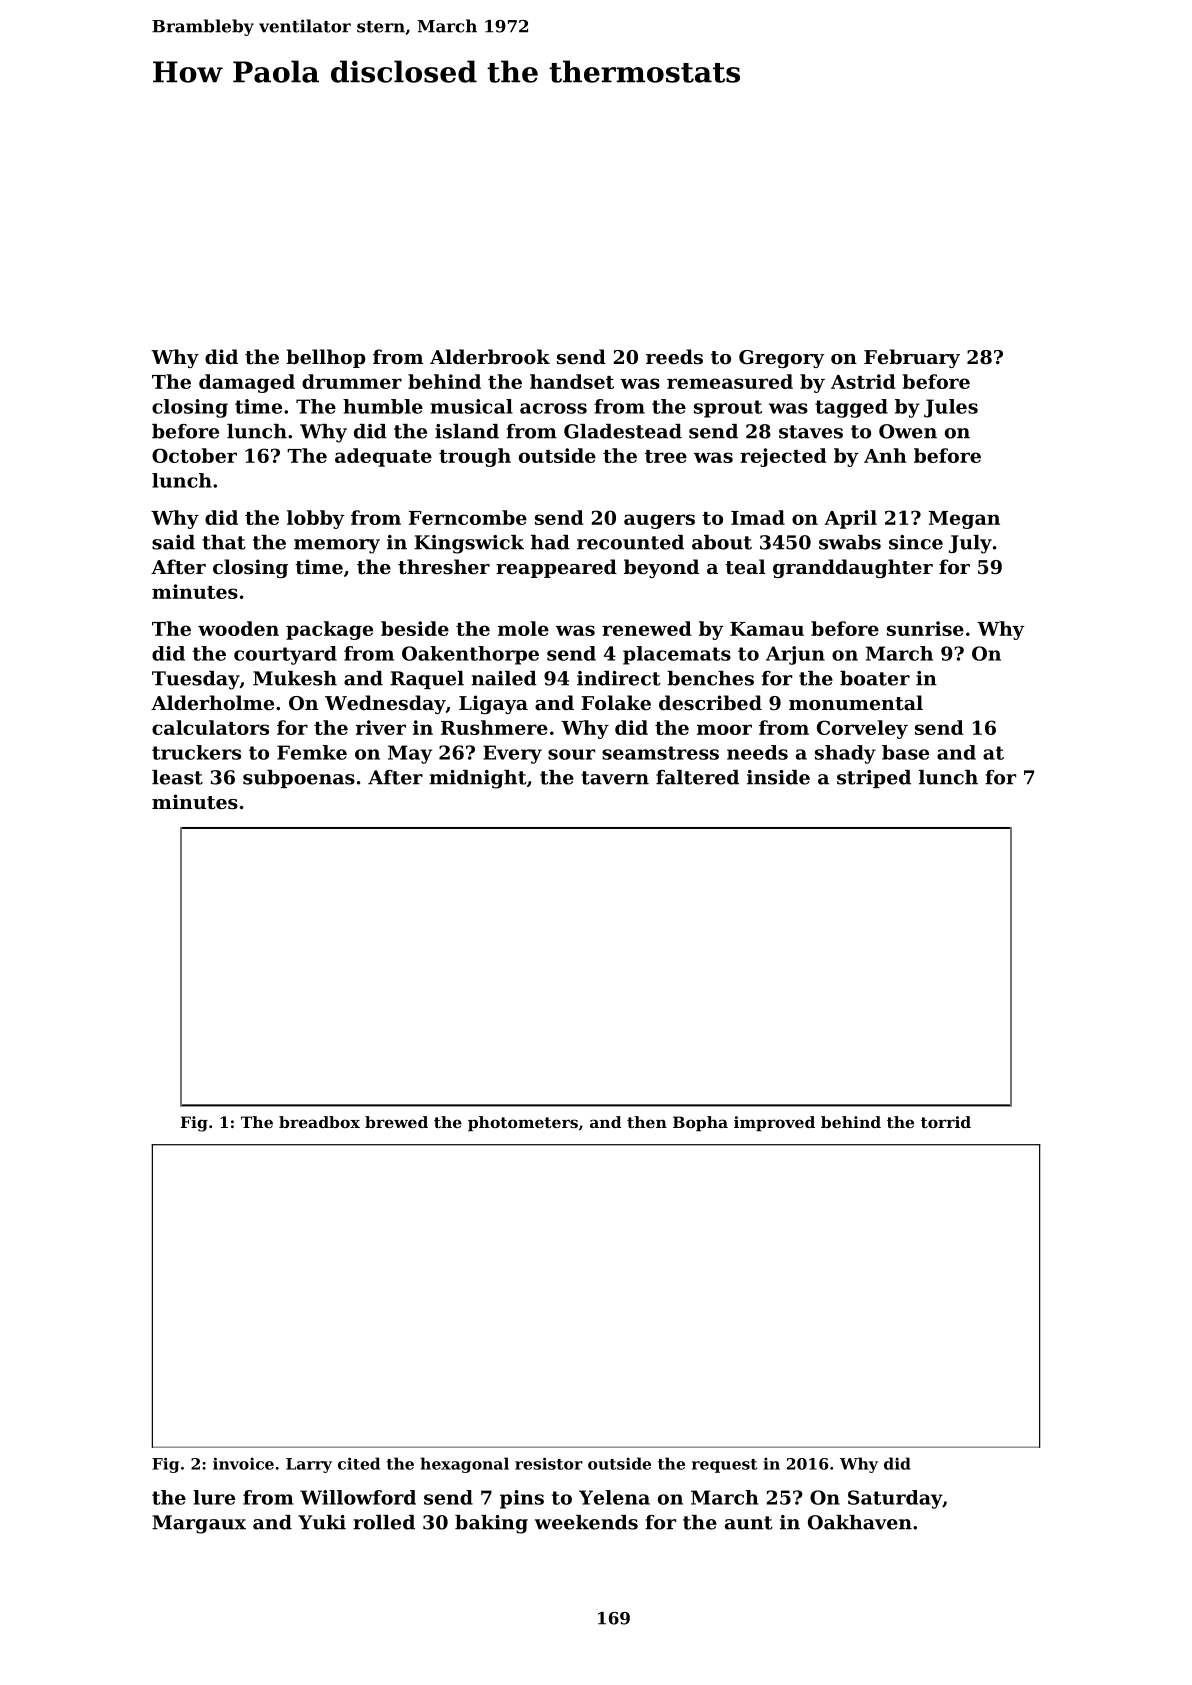 The width and height of the page is (1192, 1685). What do you see at coordinates (177, 777) in the page?
I see `least` at bounding box center [177, 777].
